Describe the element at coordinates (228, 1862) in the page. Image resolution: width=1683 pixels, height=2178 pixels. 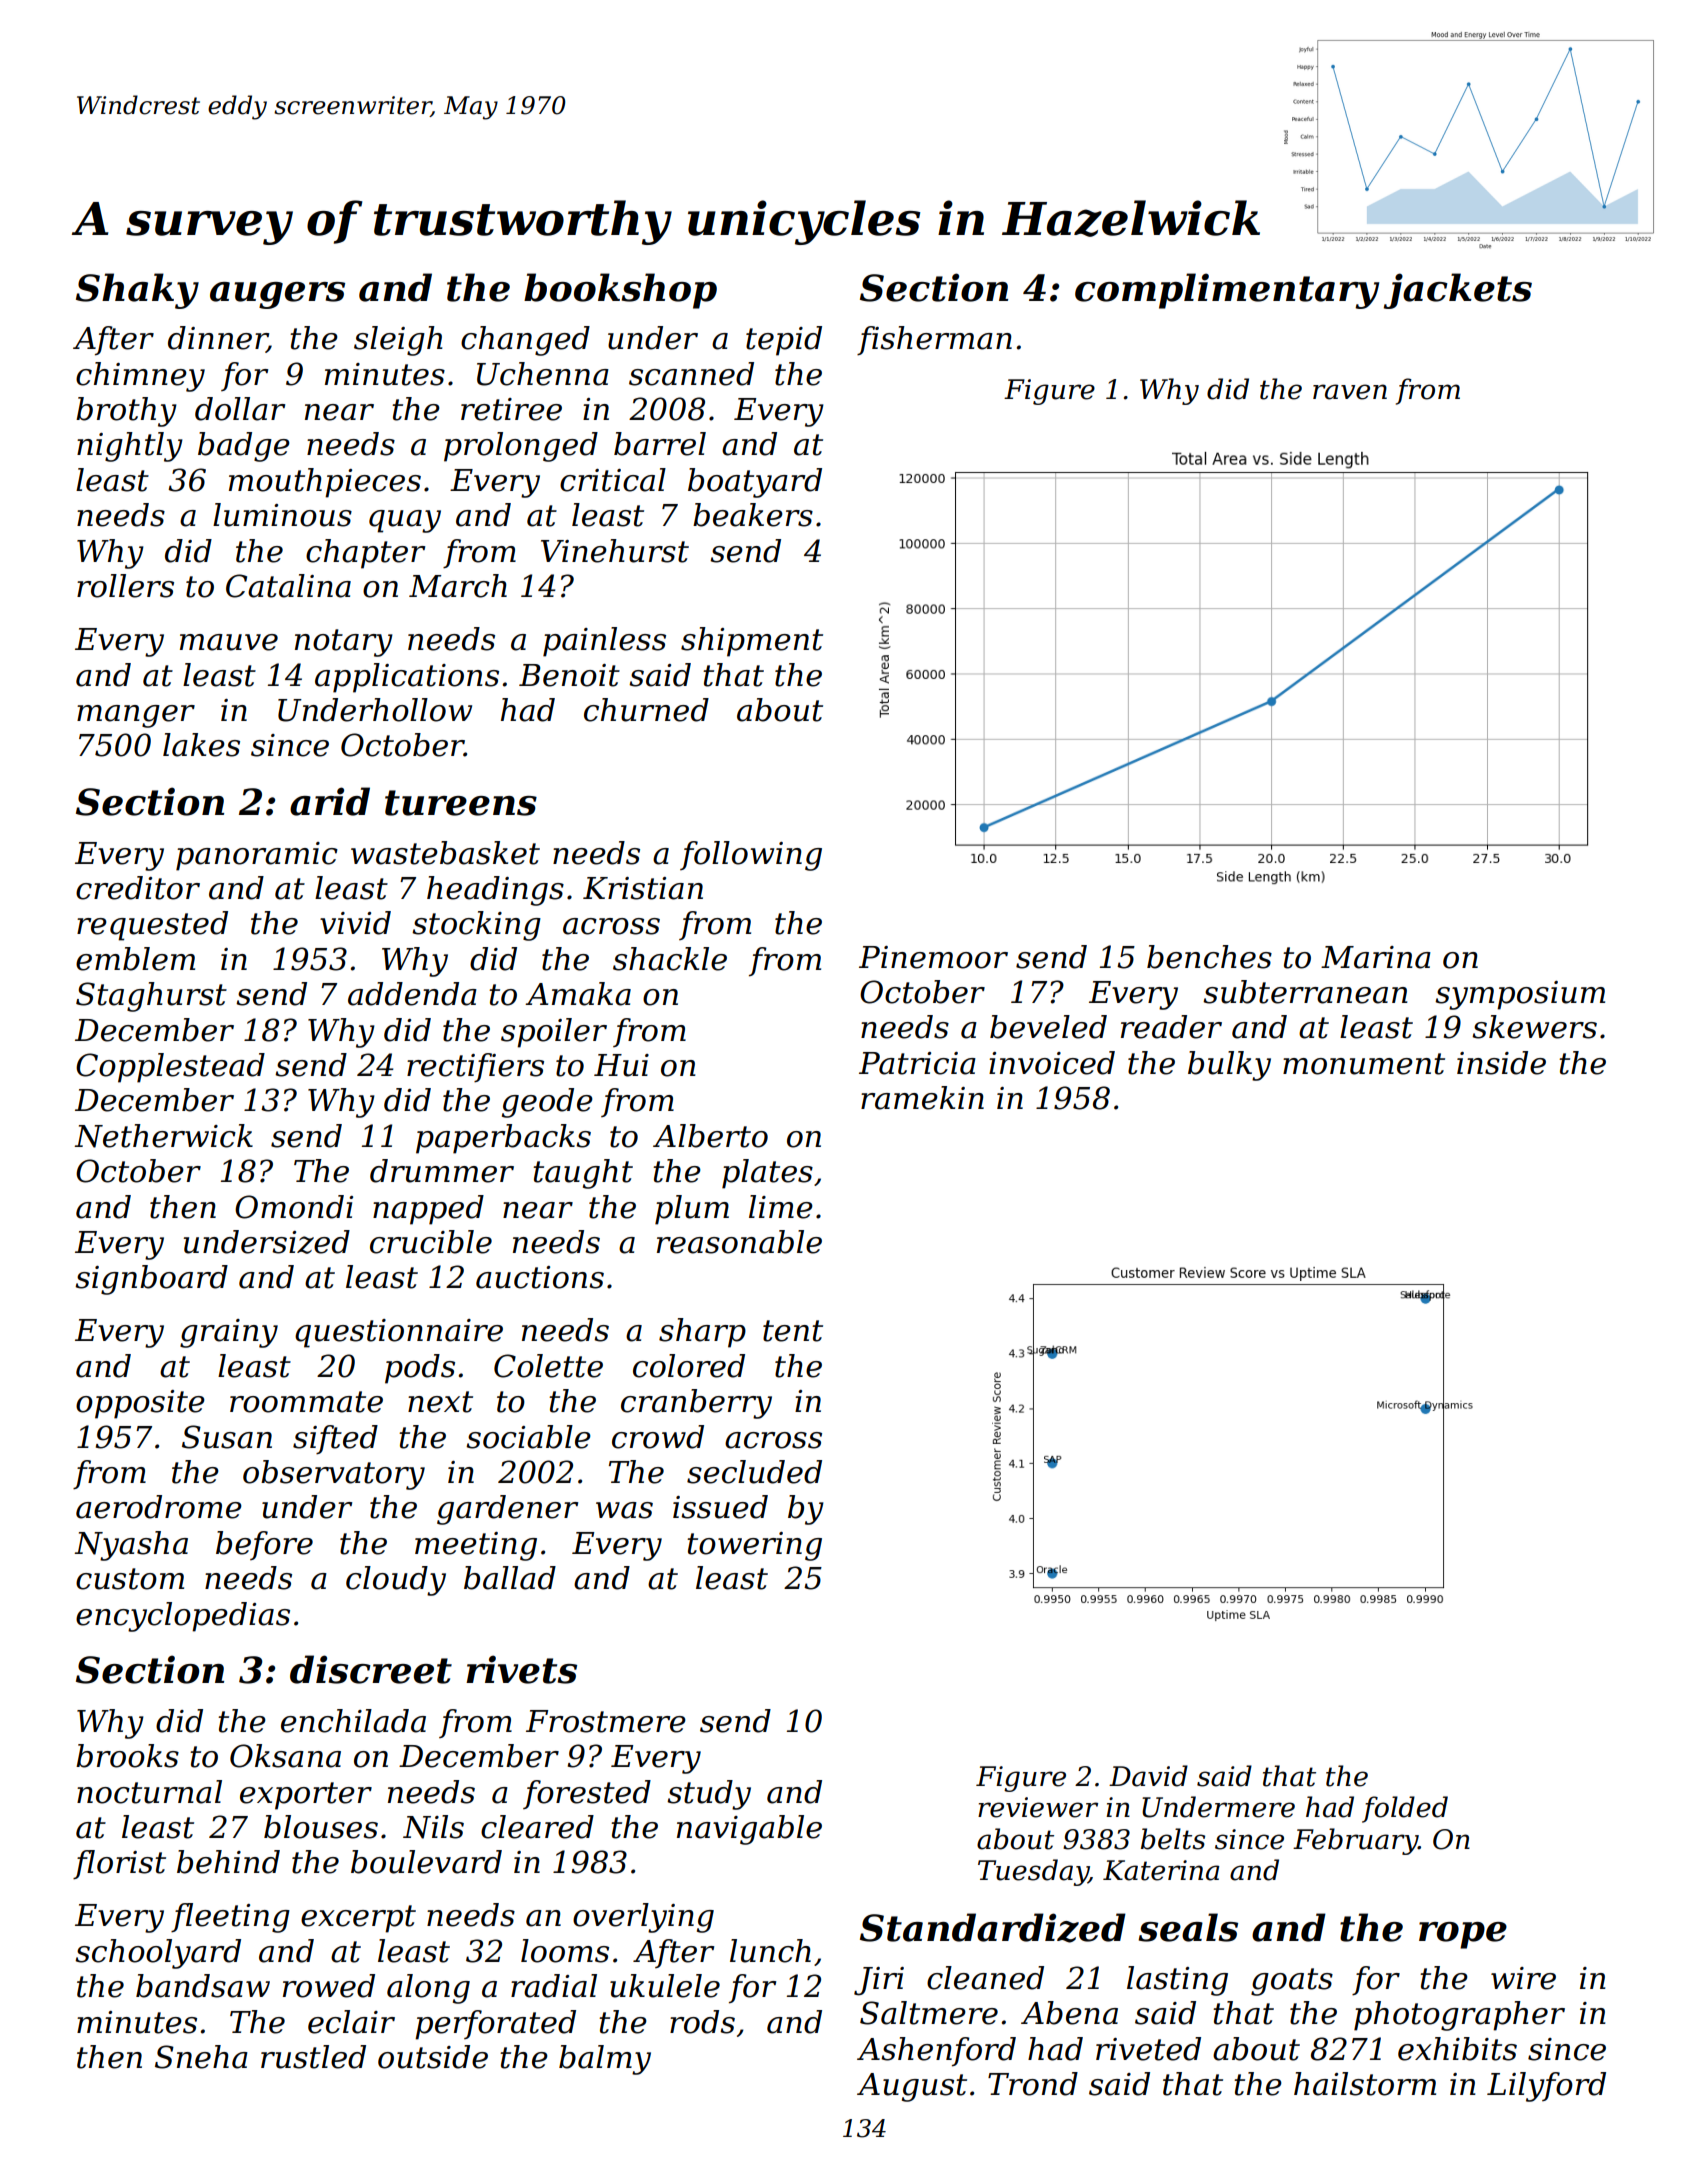
I see `behind` at that location.
